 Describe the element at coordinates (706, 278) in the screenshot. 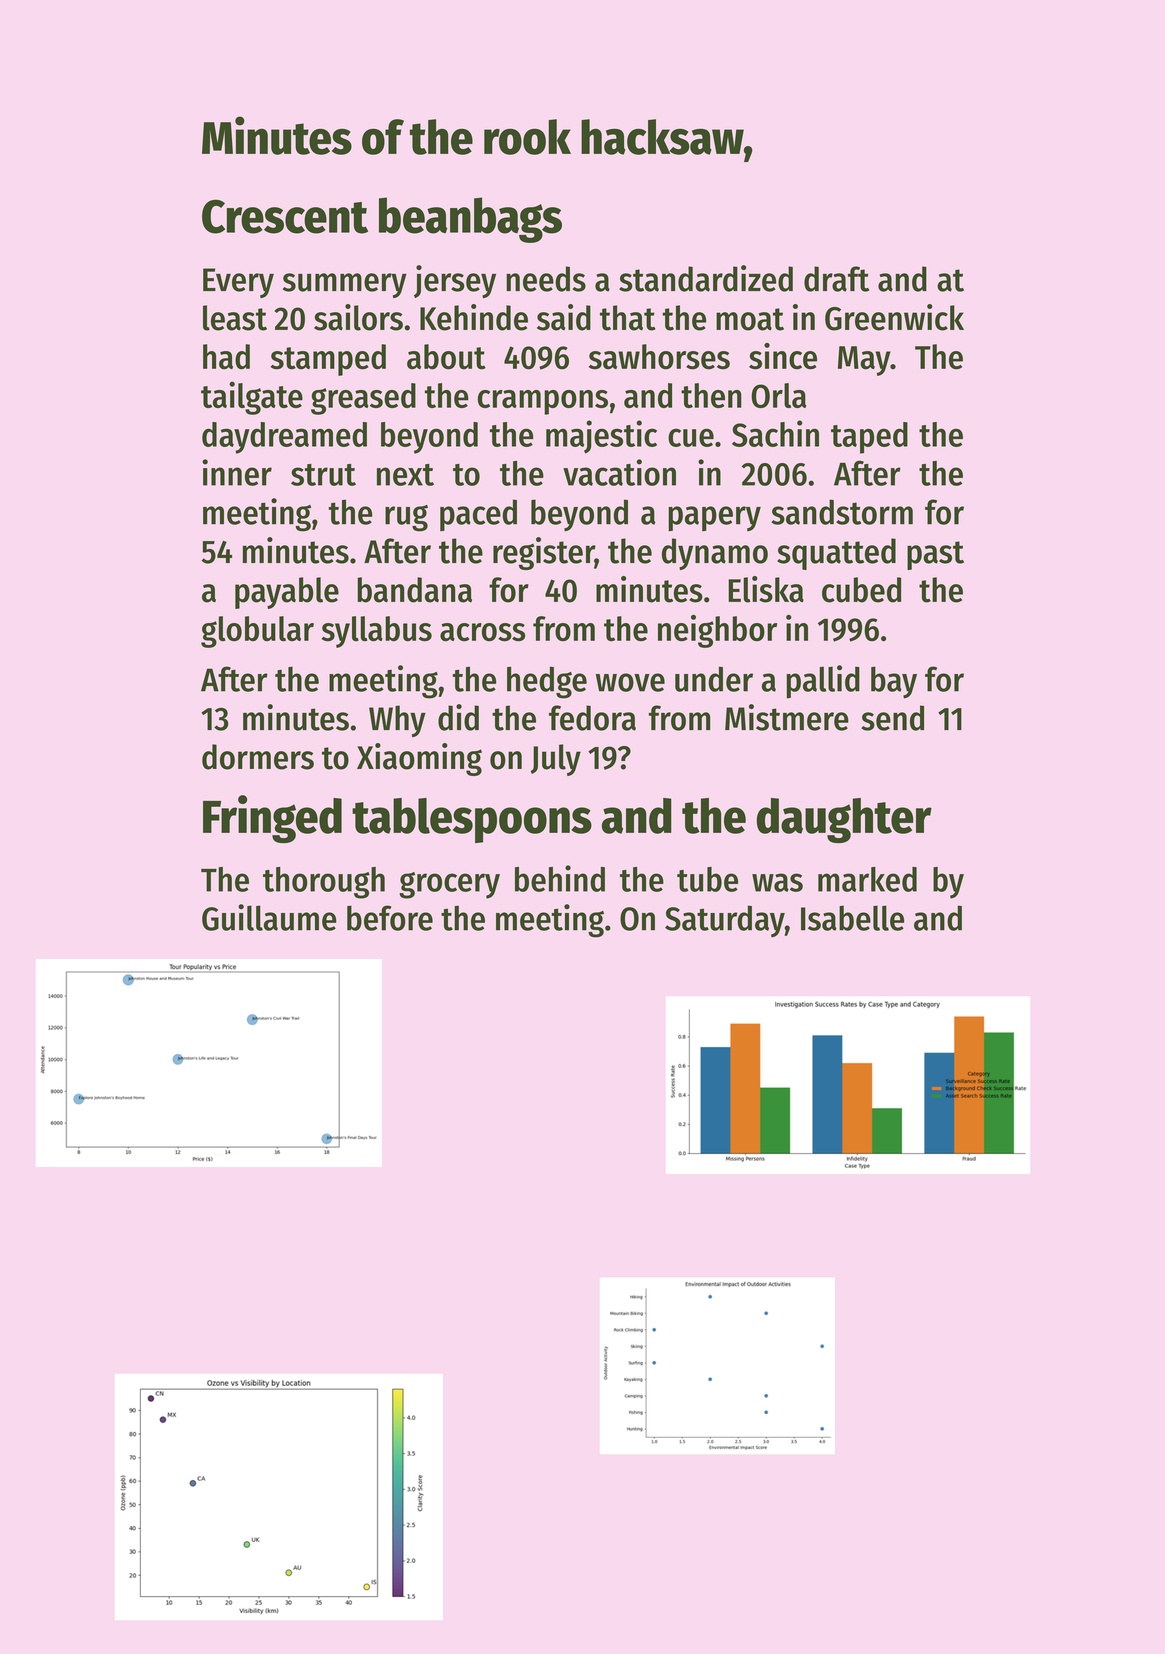

I see `standardized` at that location.
